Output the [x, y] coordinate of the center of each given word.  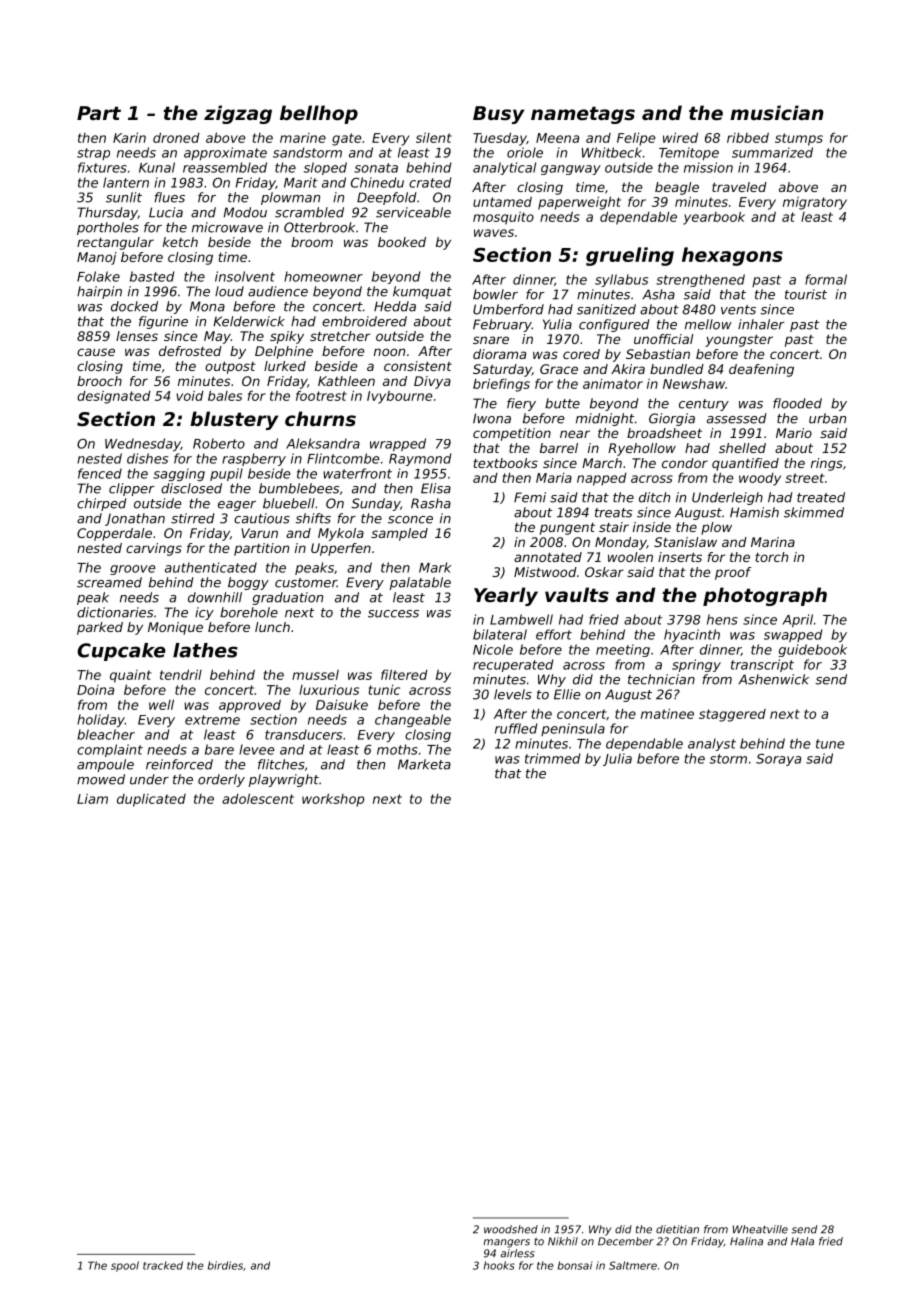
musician [777, 112]
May [217, 337]
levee [256, 749]
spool [125, 1266]
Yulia [557, 324]
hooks [499, 1265]
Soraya [778, 759]
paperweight [579, 203]
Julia [617, 759]
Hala [802, 1241]
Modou [245, 212]
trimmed [552, 758]
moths [397, 749]
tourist [806, 294]
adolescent [258, 798]
